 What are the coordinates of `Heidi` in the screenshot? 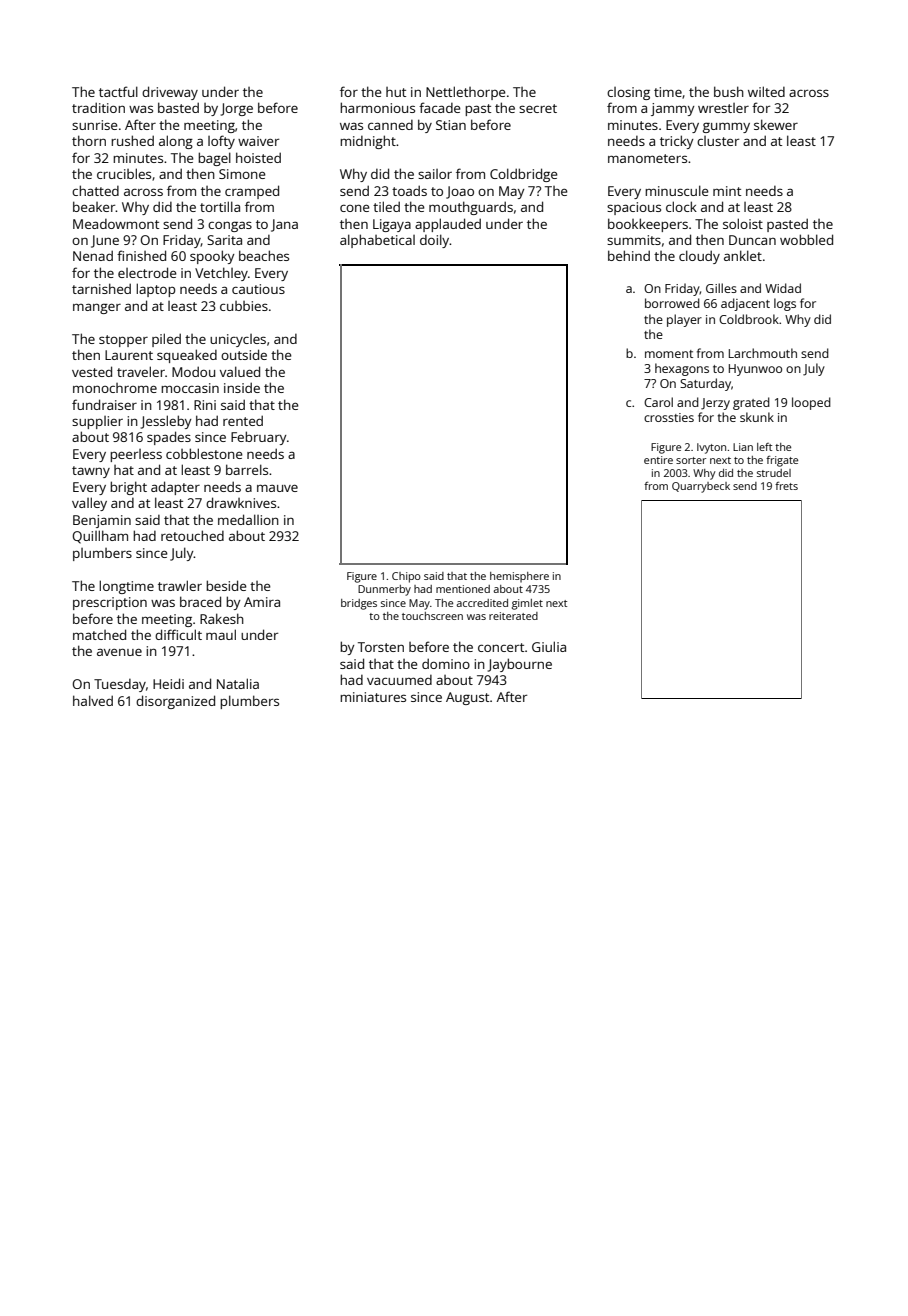 It's located at (168, 683).
